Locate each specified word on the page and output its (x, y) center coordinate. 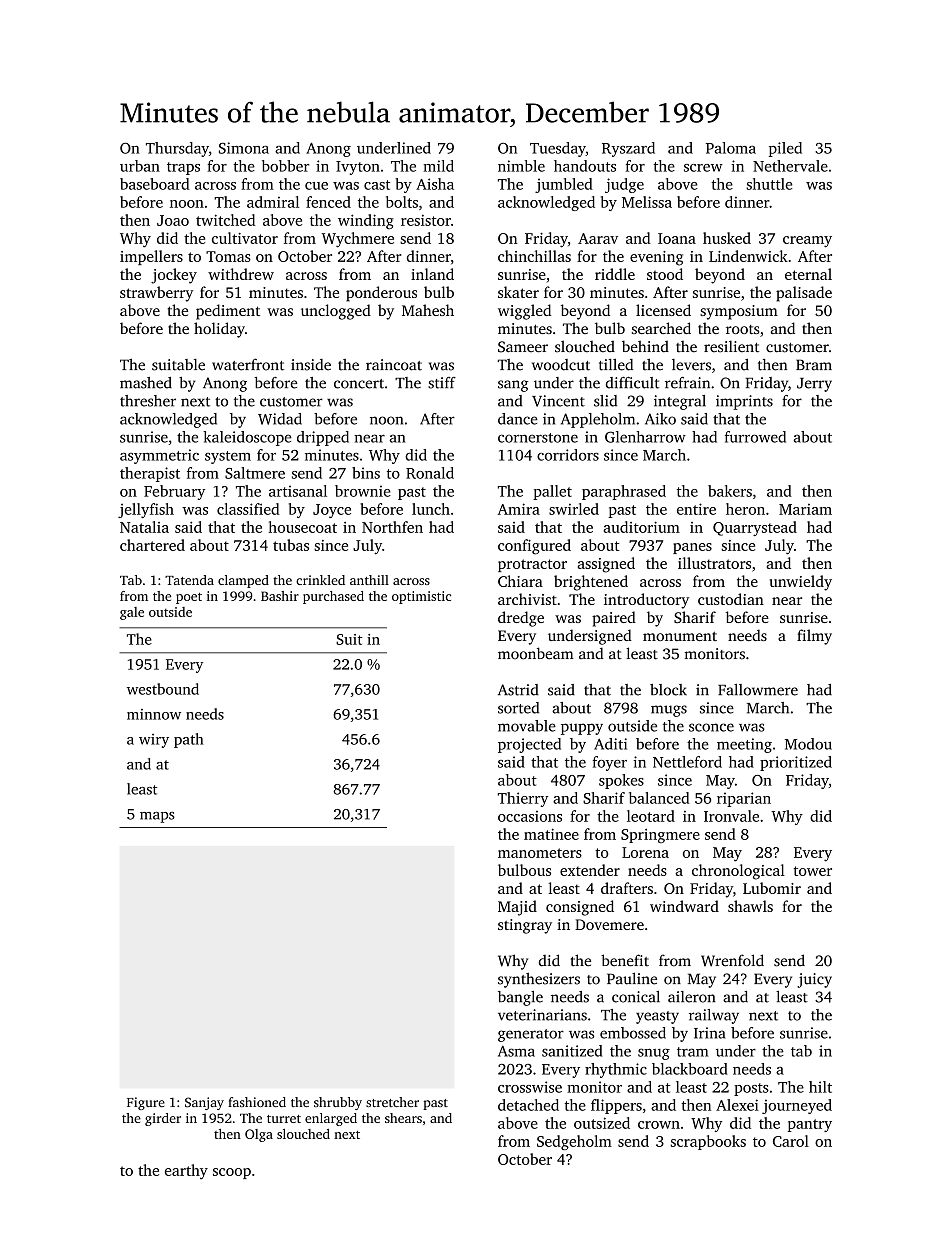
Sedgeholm (574, 1143)
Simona (244, 148)
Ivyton (358, 168)
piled (785, 149)
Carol (791, 1141)
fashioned (257, 1102)
